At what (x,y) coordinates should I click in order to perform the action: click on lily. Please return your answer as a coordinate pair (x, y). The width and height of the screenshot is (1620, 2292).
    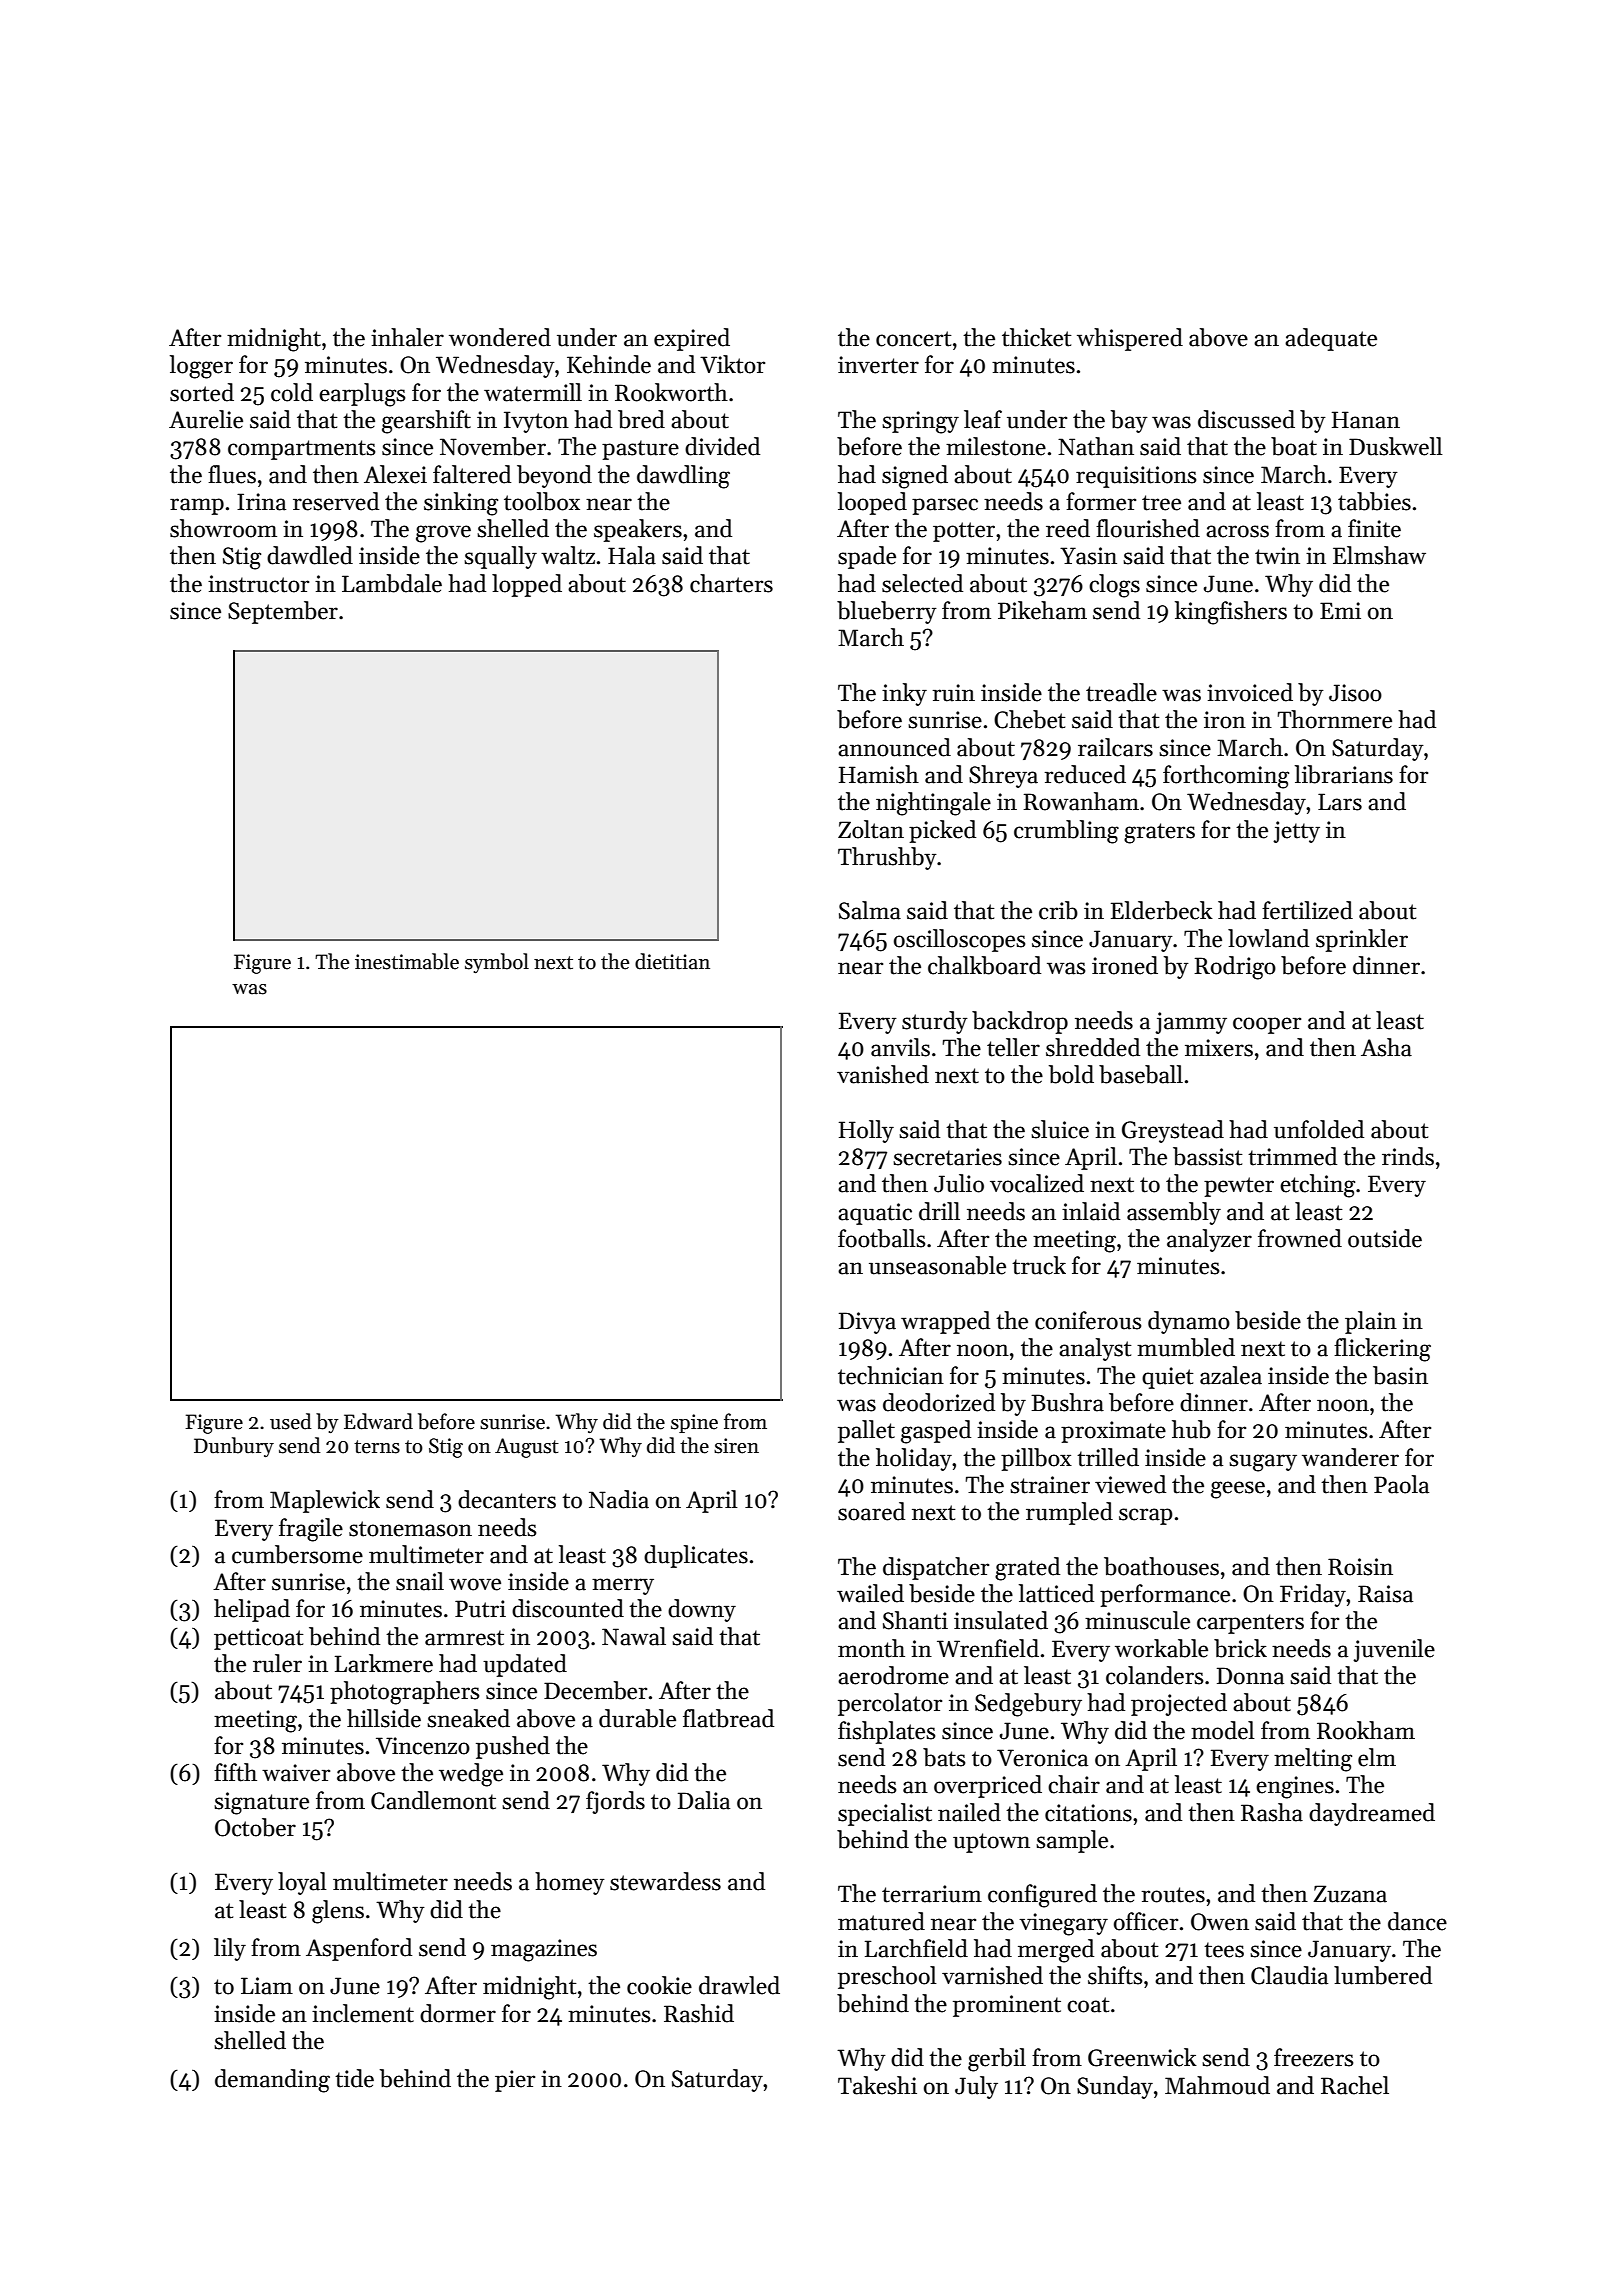
    Looking at the image, I should click on (230, 1949).
